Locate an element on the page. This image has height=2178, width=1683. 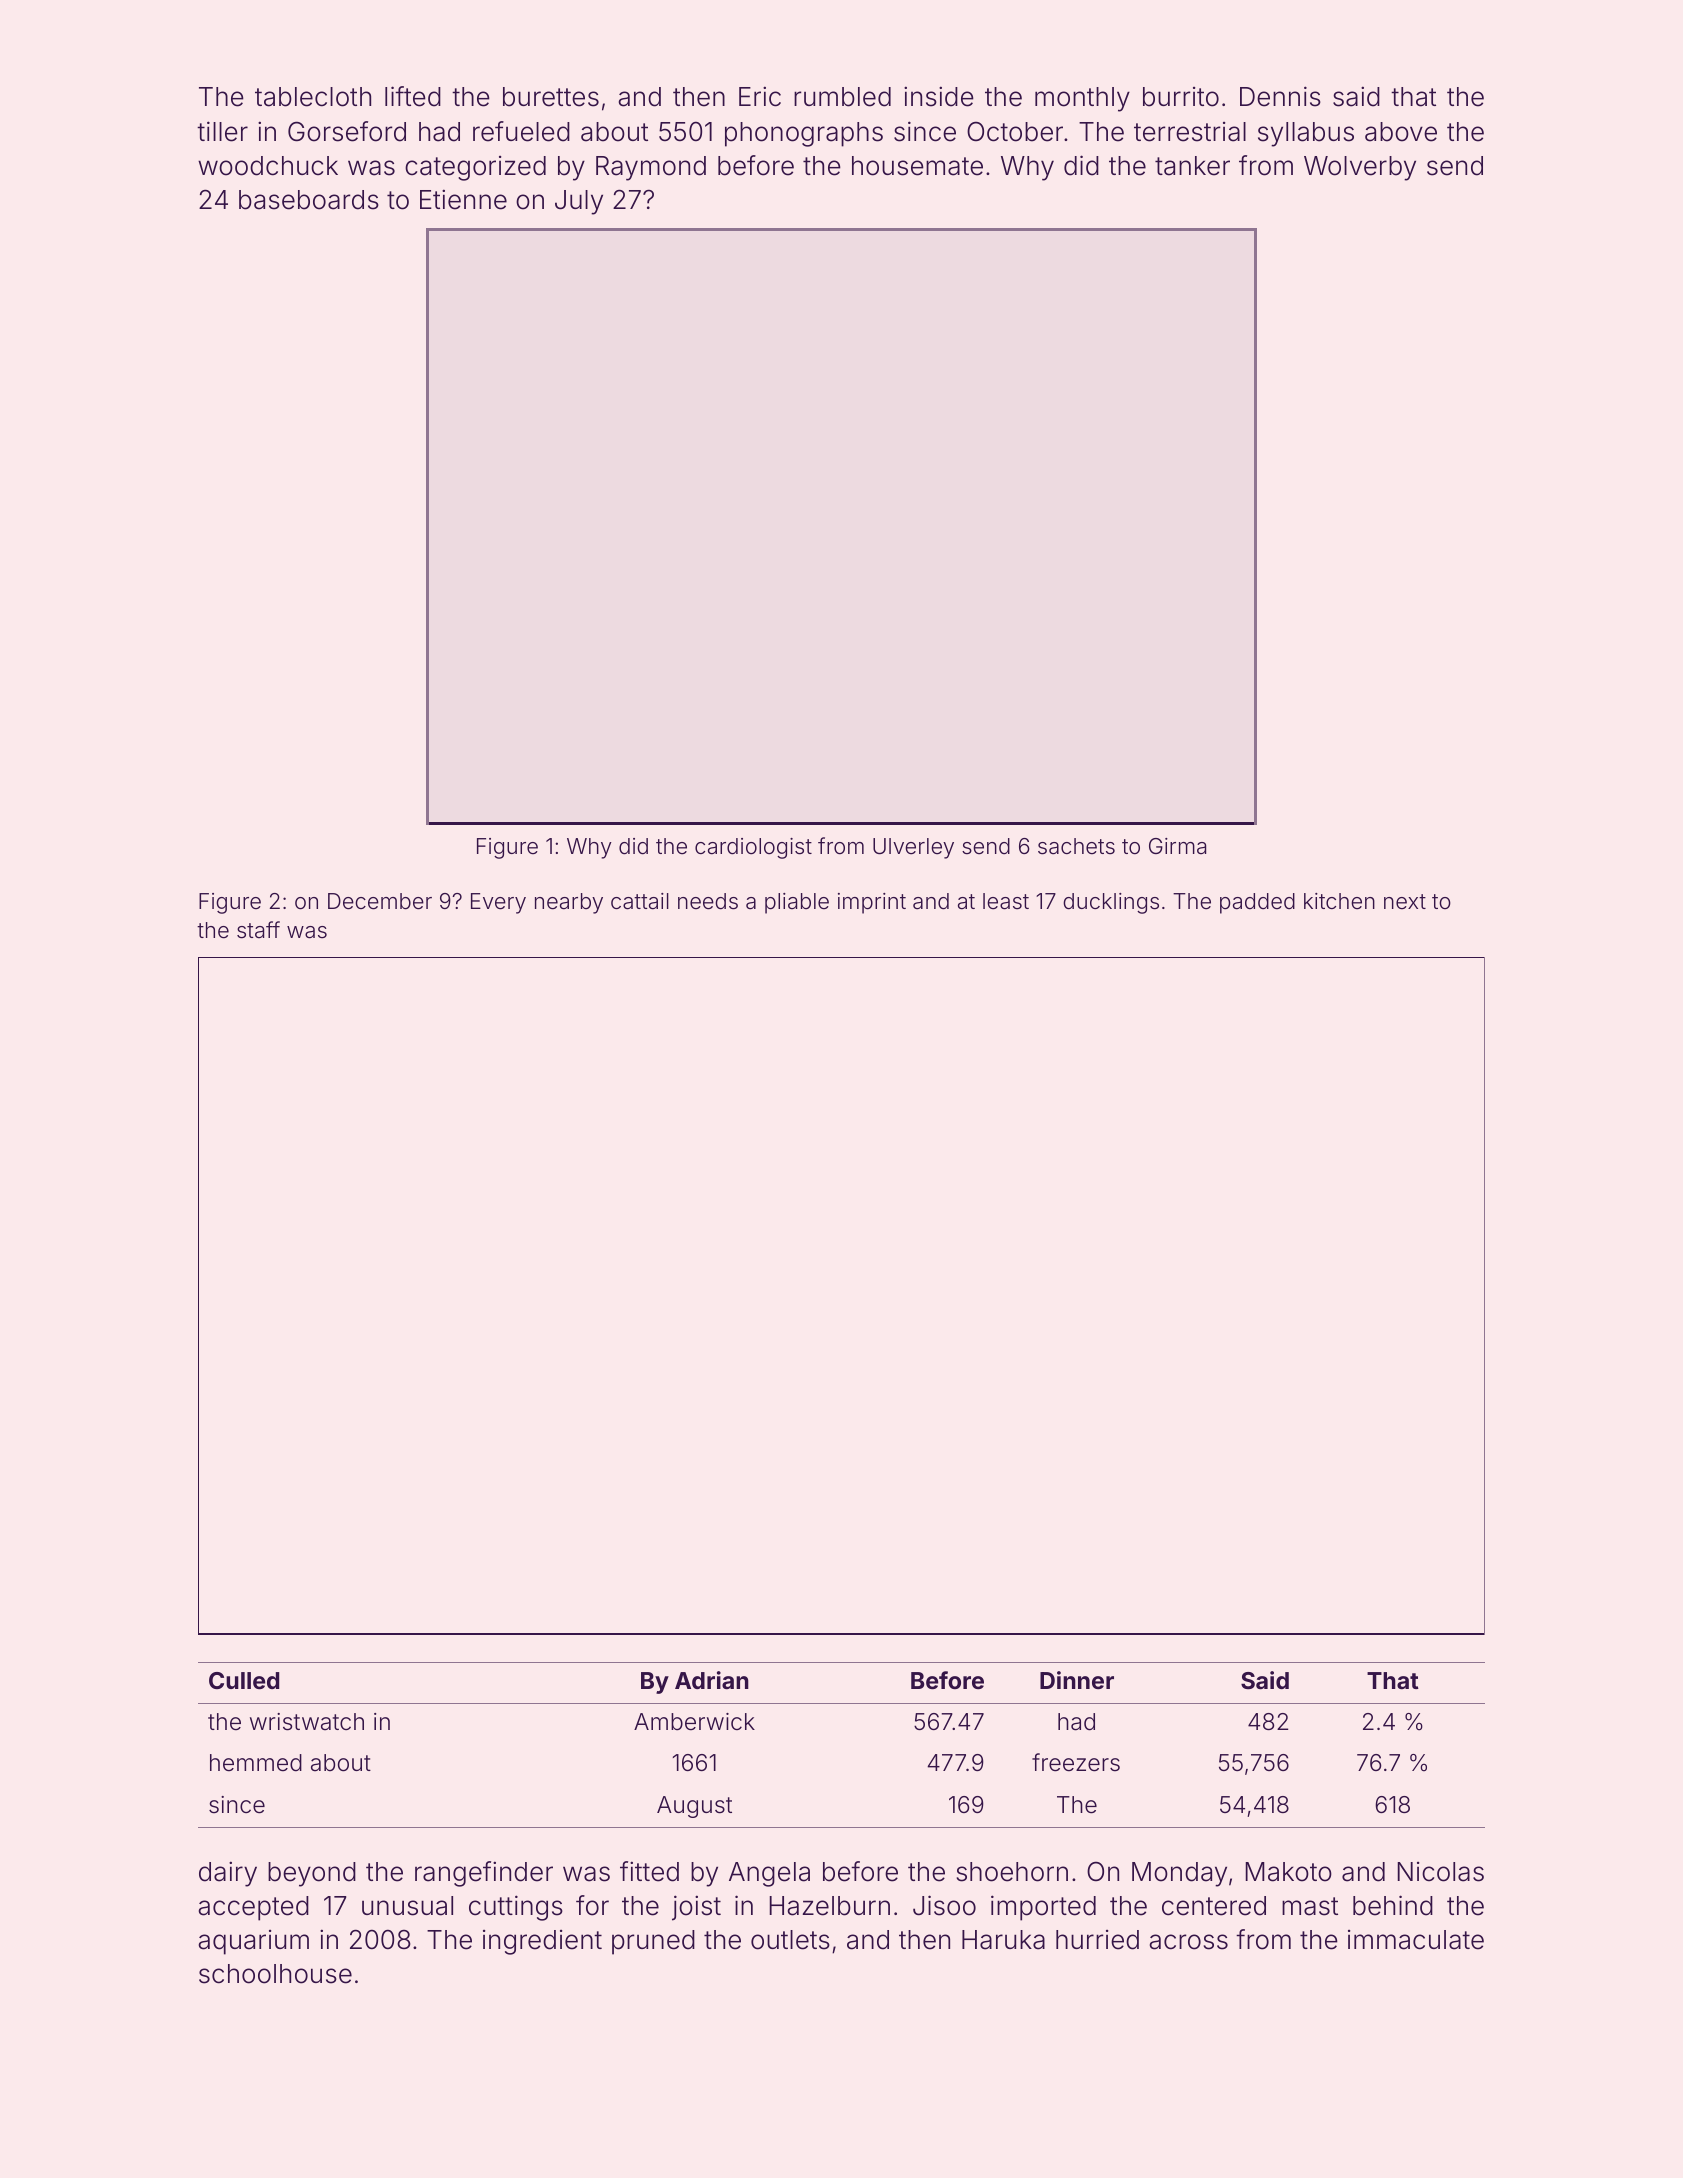
Dinner is located at coordinates (1077, 1680).
